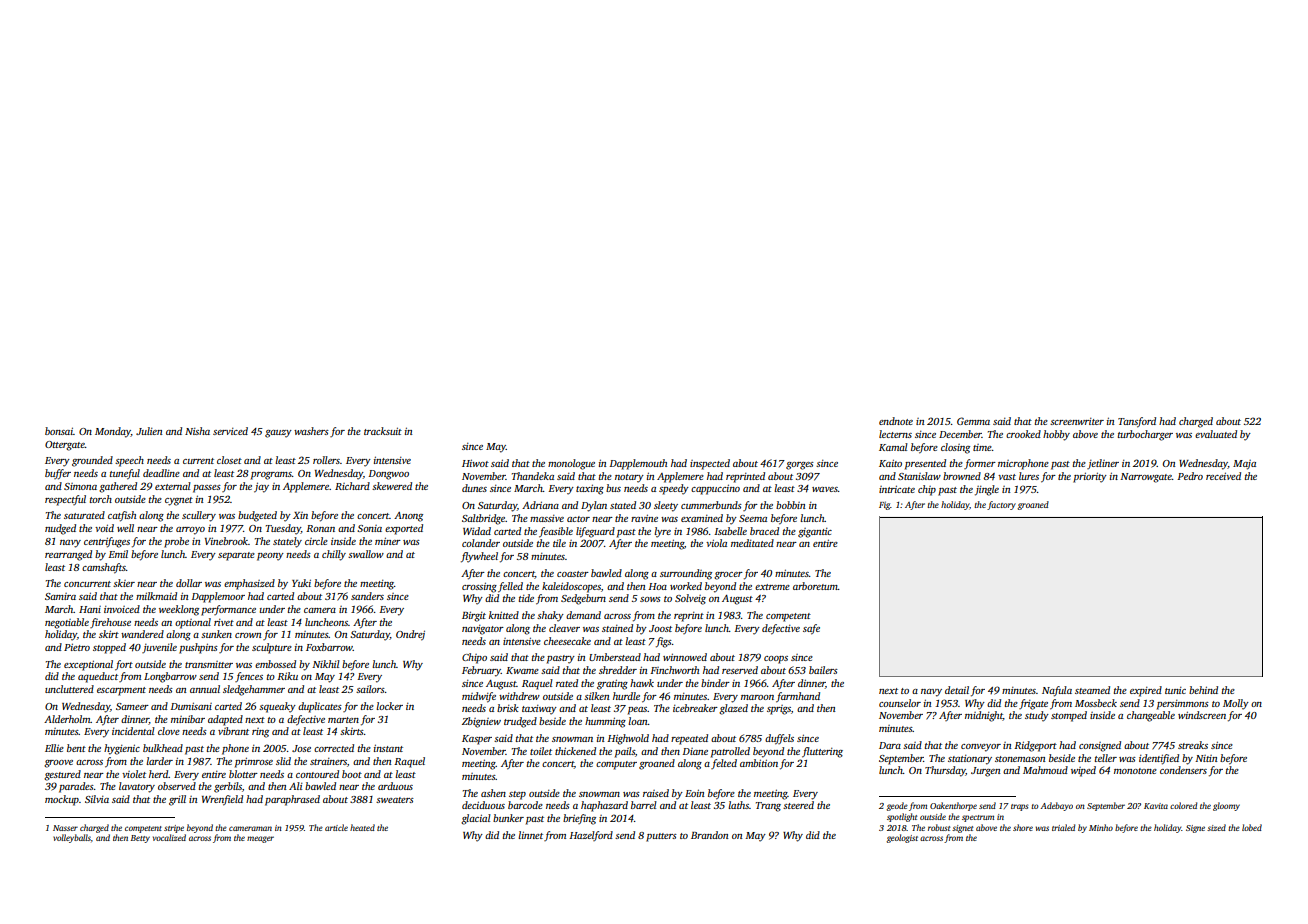 Image resolution: width=1308 pixels, height=924 pixels. Describe the element at coordinates (352, 486) in the image. I see `Richard` at that location.
